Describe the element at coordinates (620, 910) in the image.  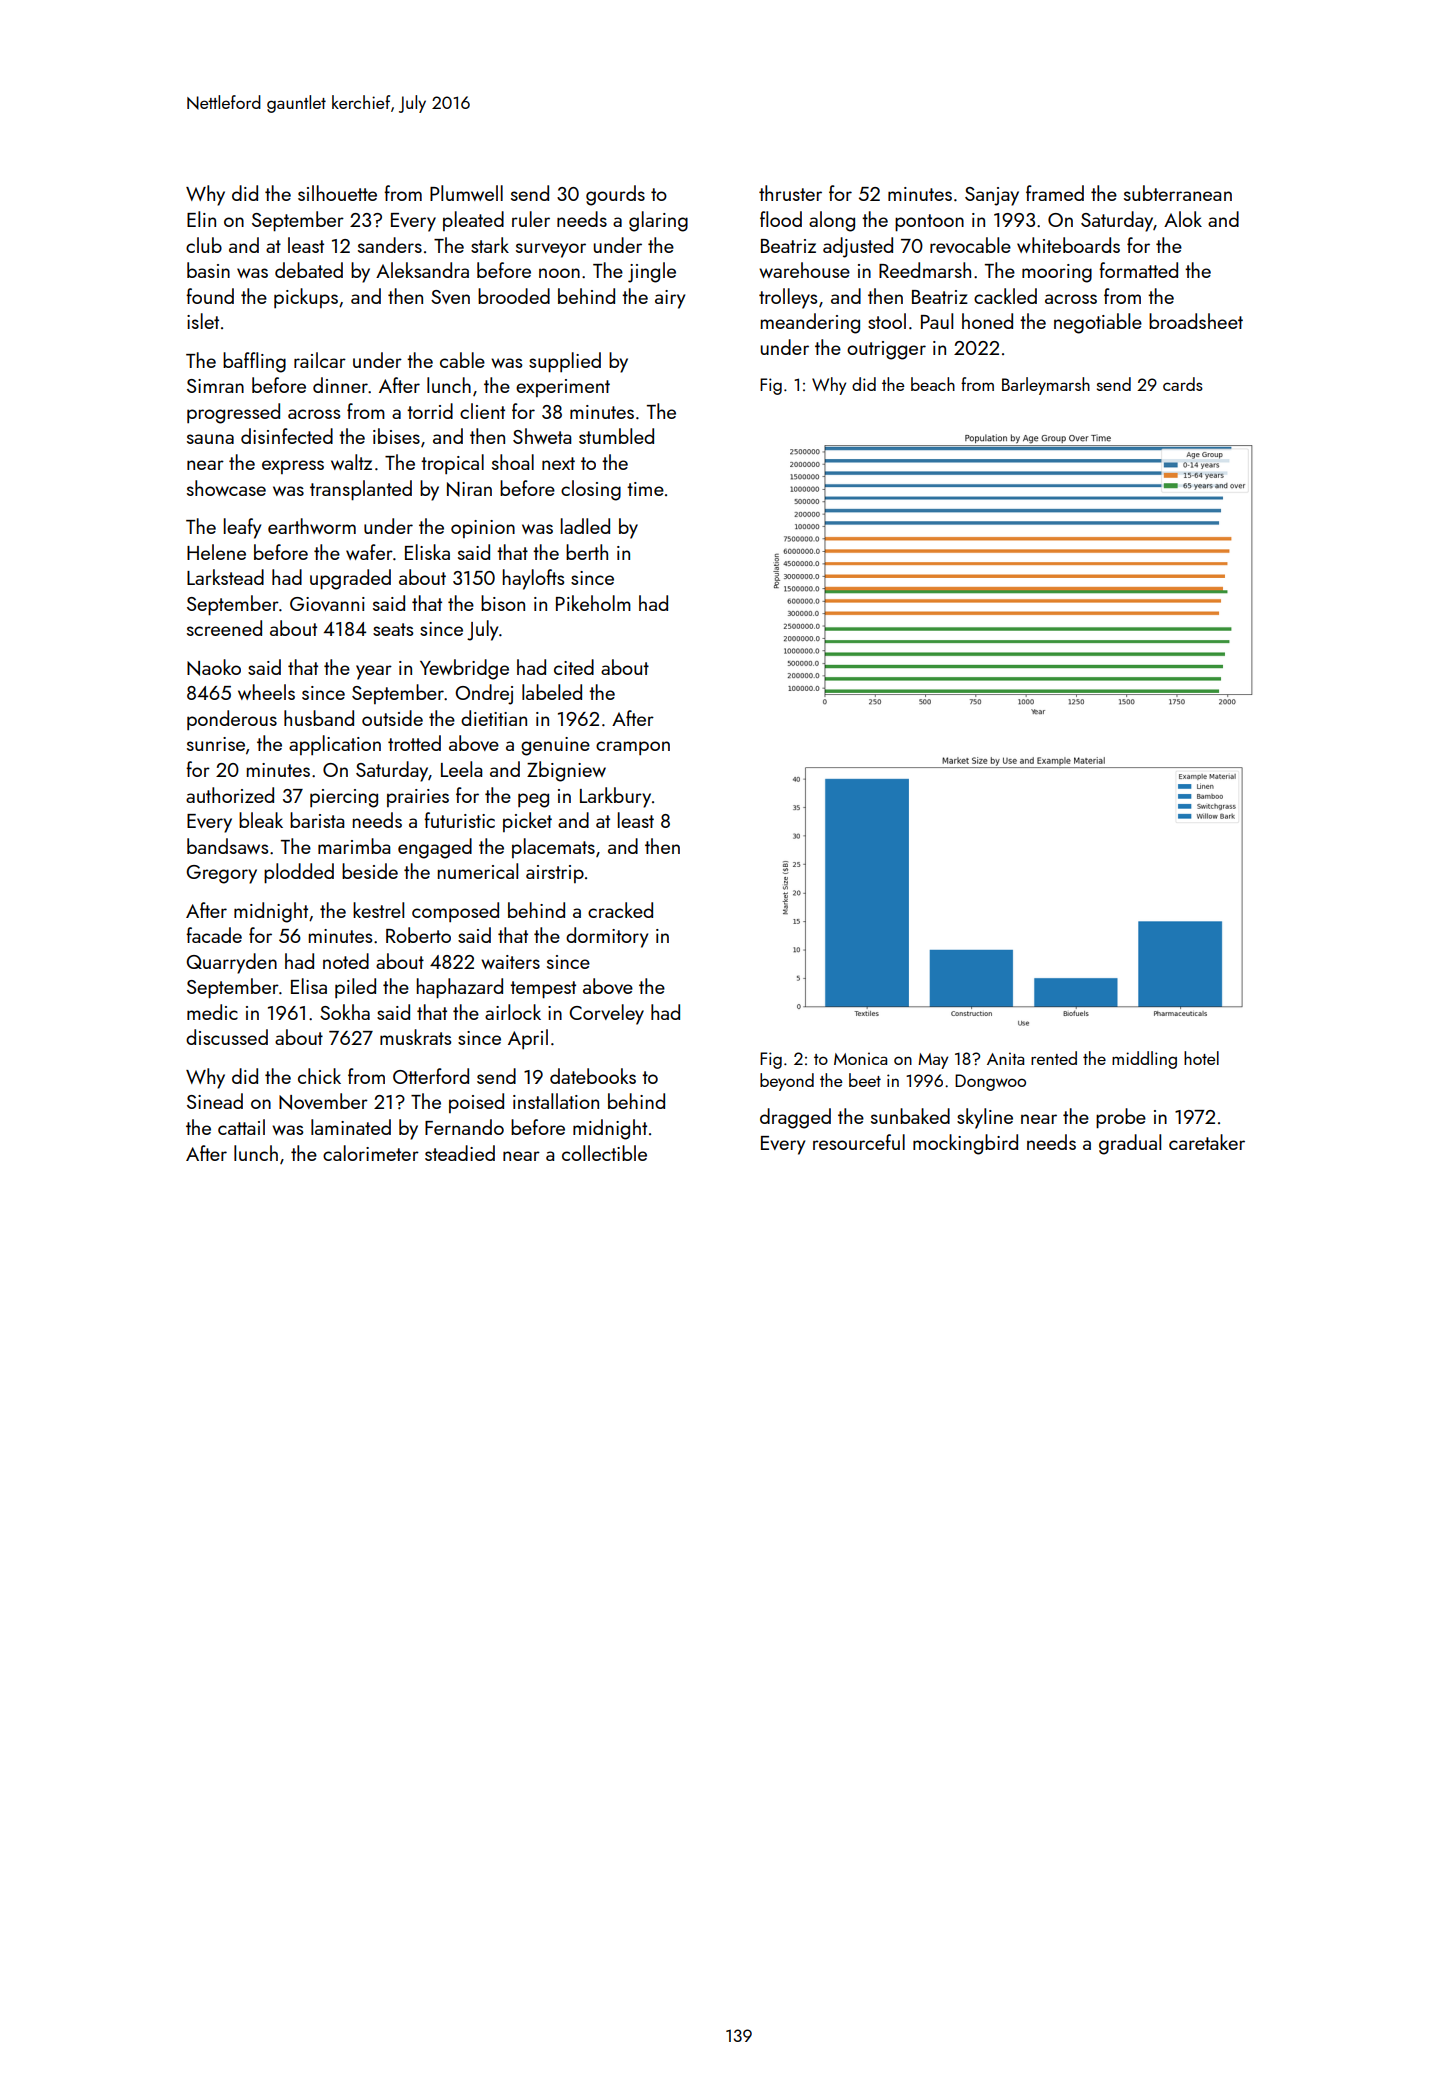
I see `cracked` at that location.
